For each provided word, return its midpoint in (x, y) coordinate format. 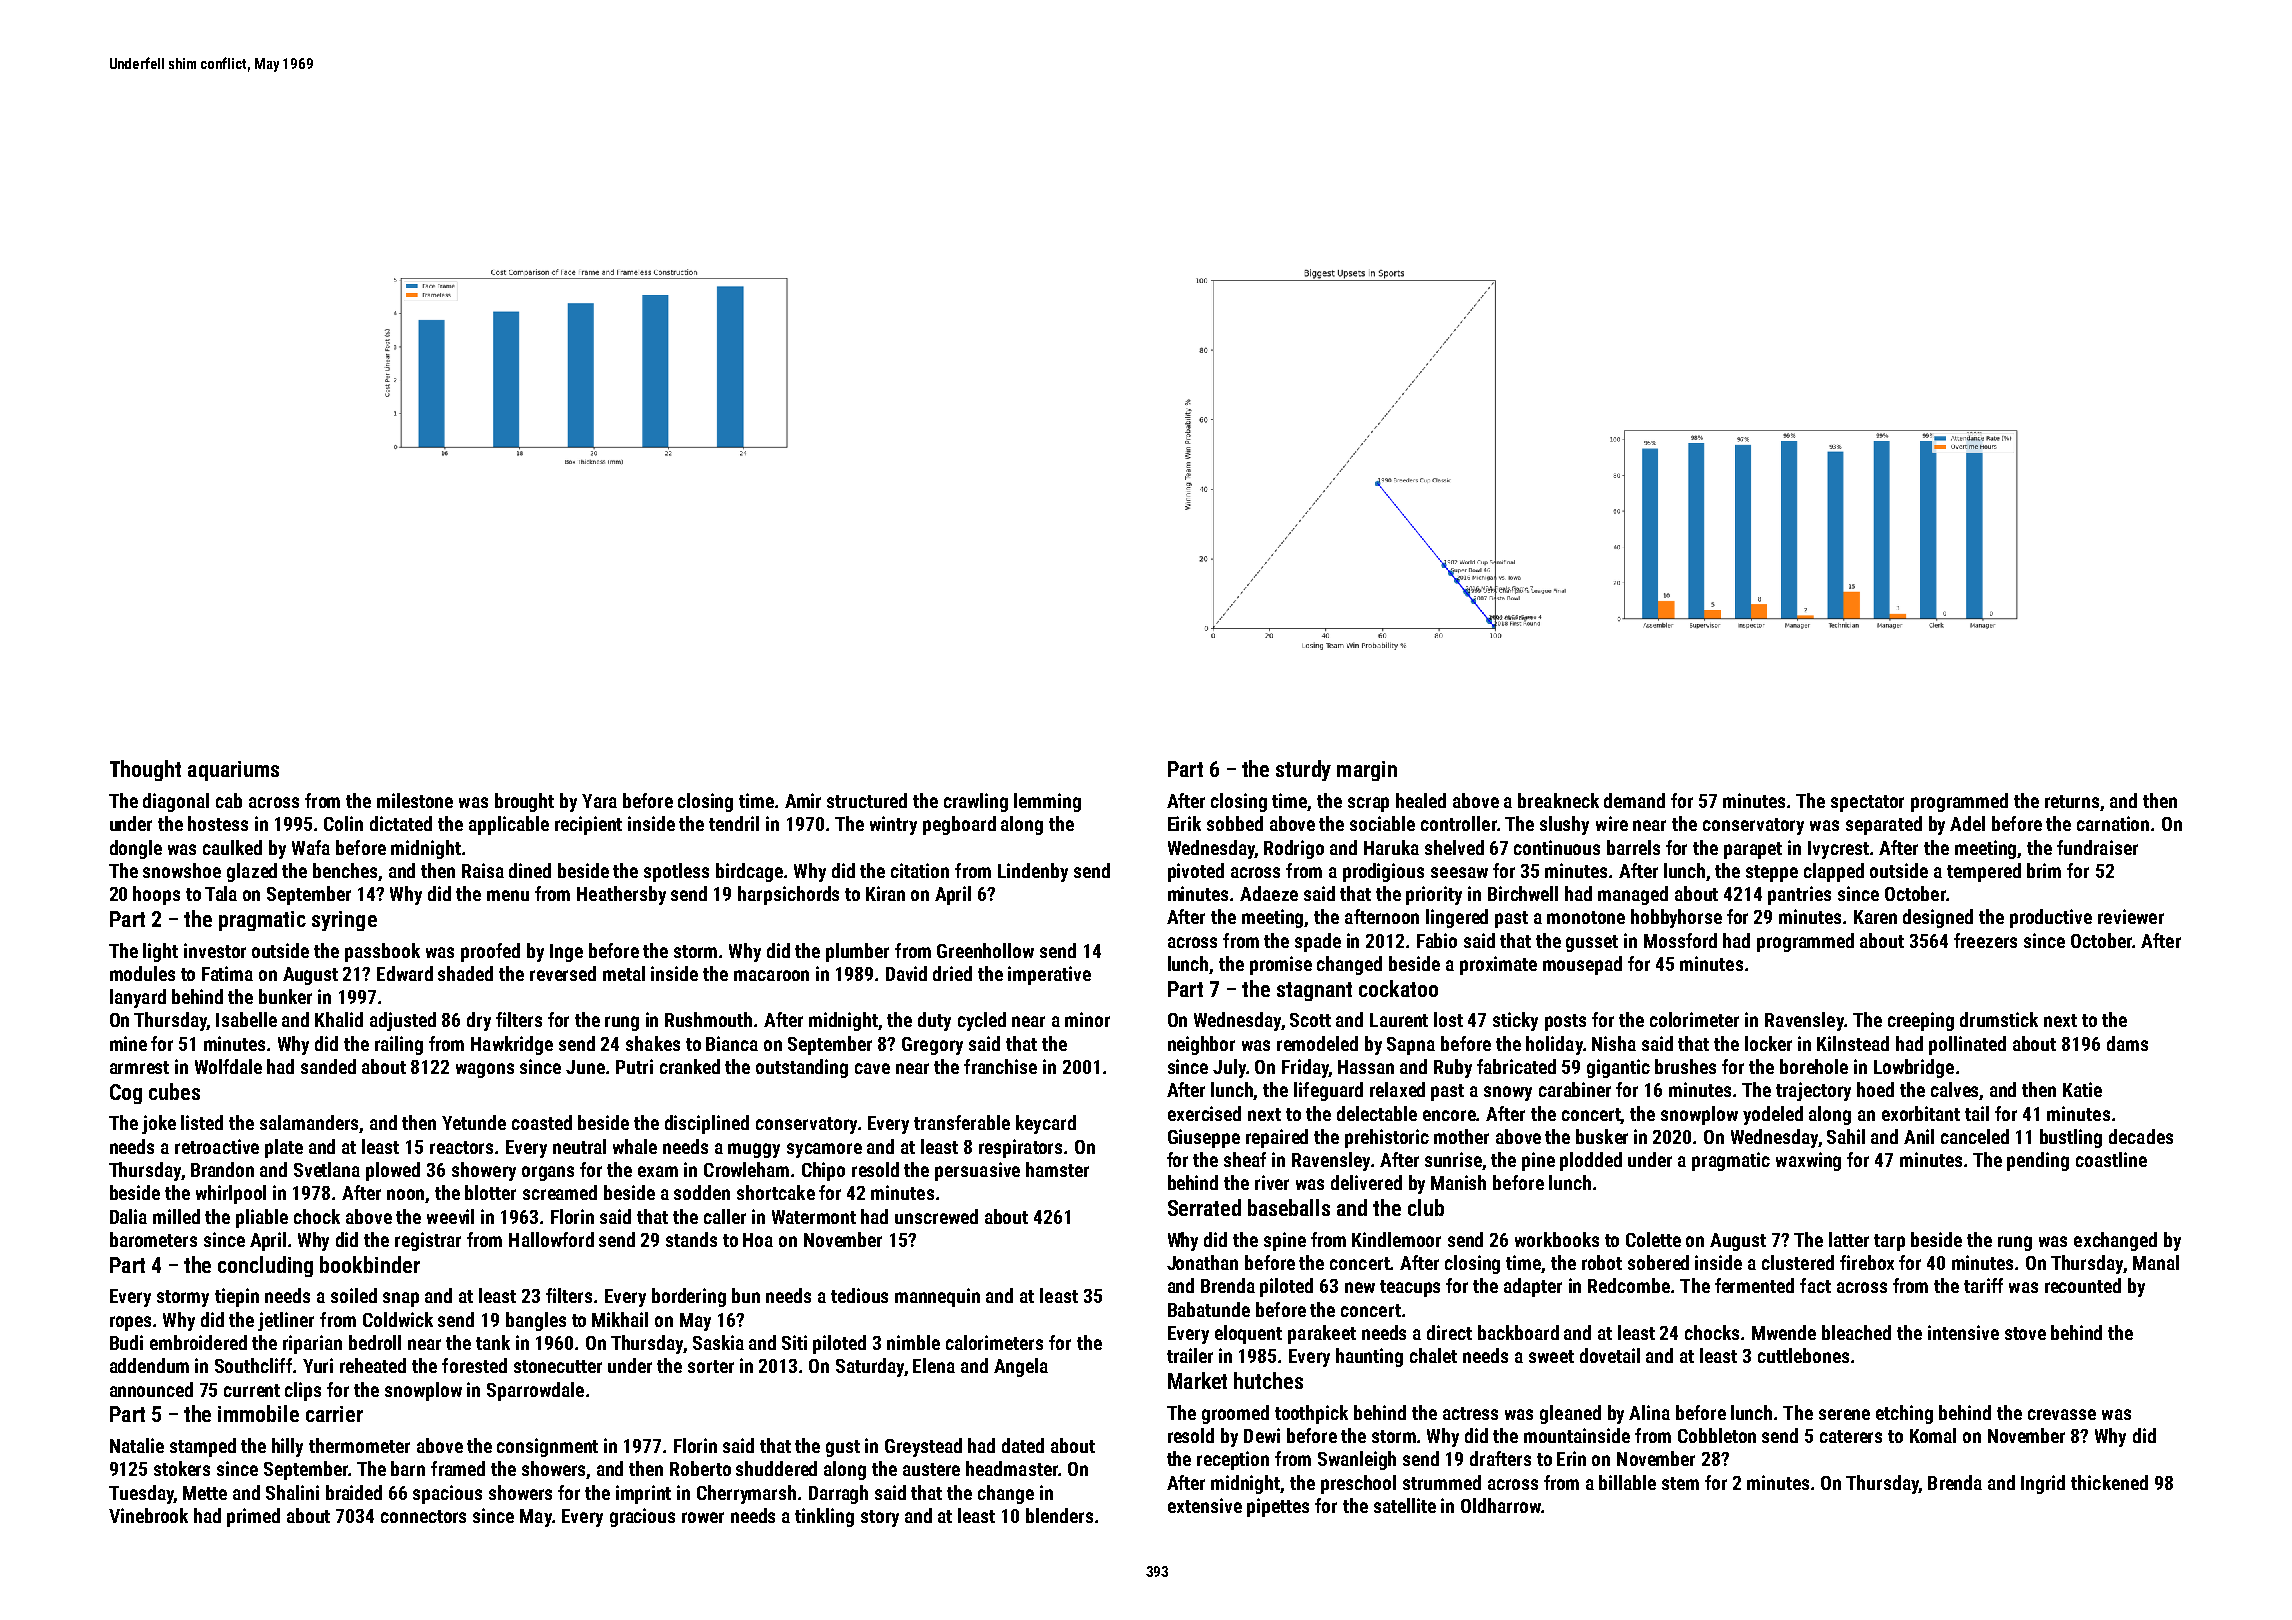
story (880, 1518)
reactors (461, 1147)
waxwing (1808, 1161)
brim (2044, 870)
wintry (893, 825)
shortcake (776, 1192)
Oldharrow (1501, 1505)
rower (703, 1517)
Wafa (311, 847)
